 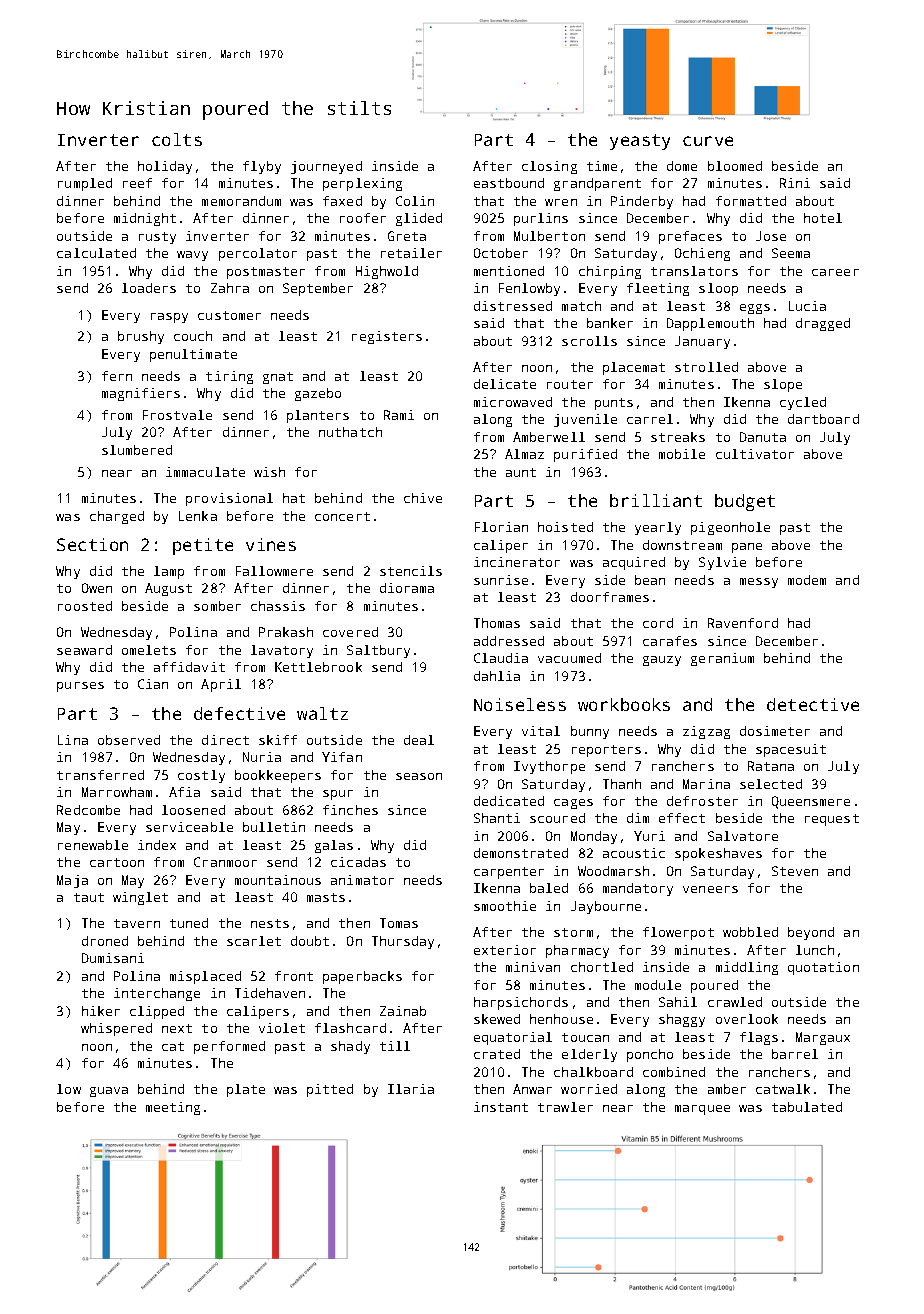 I want to click on flyby, so click(x=262, y=167).
